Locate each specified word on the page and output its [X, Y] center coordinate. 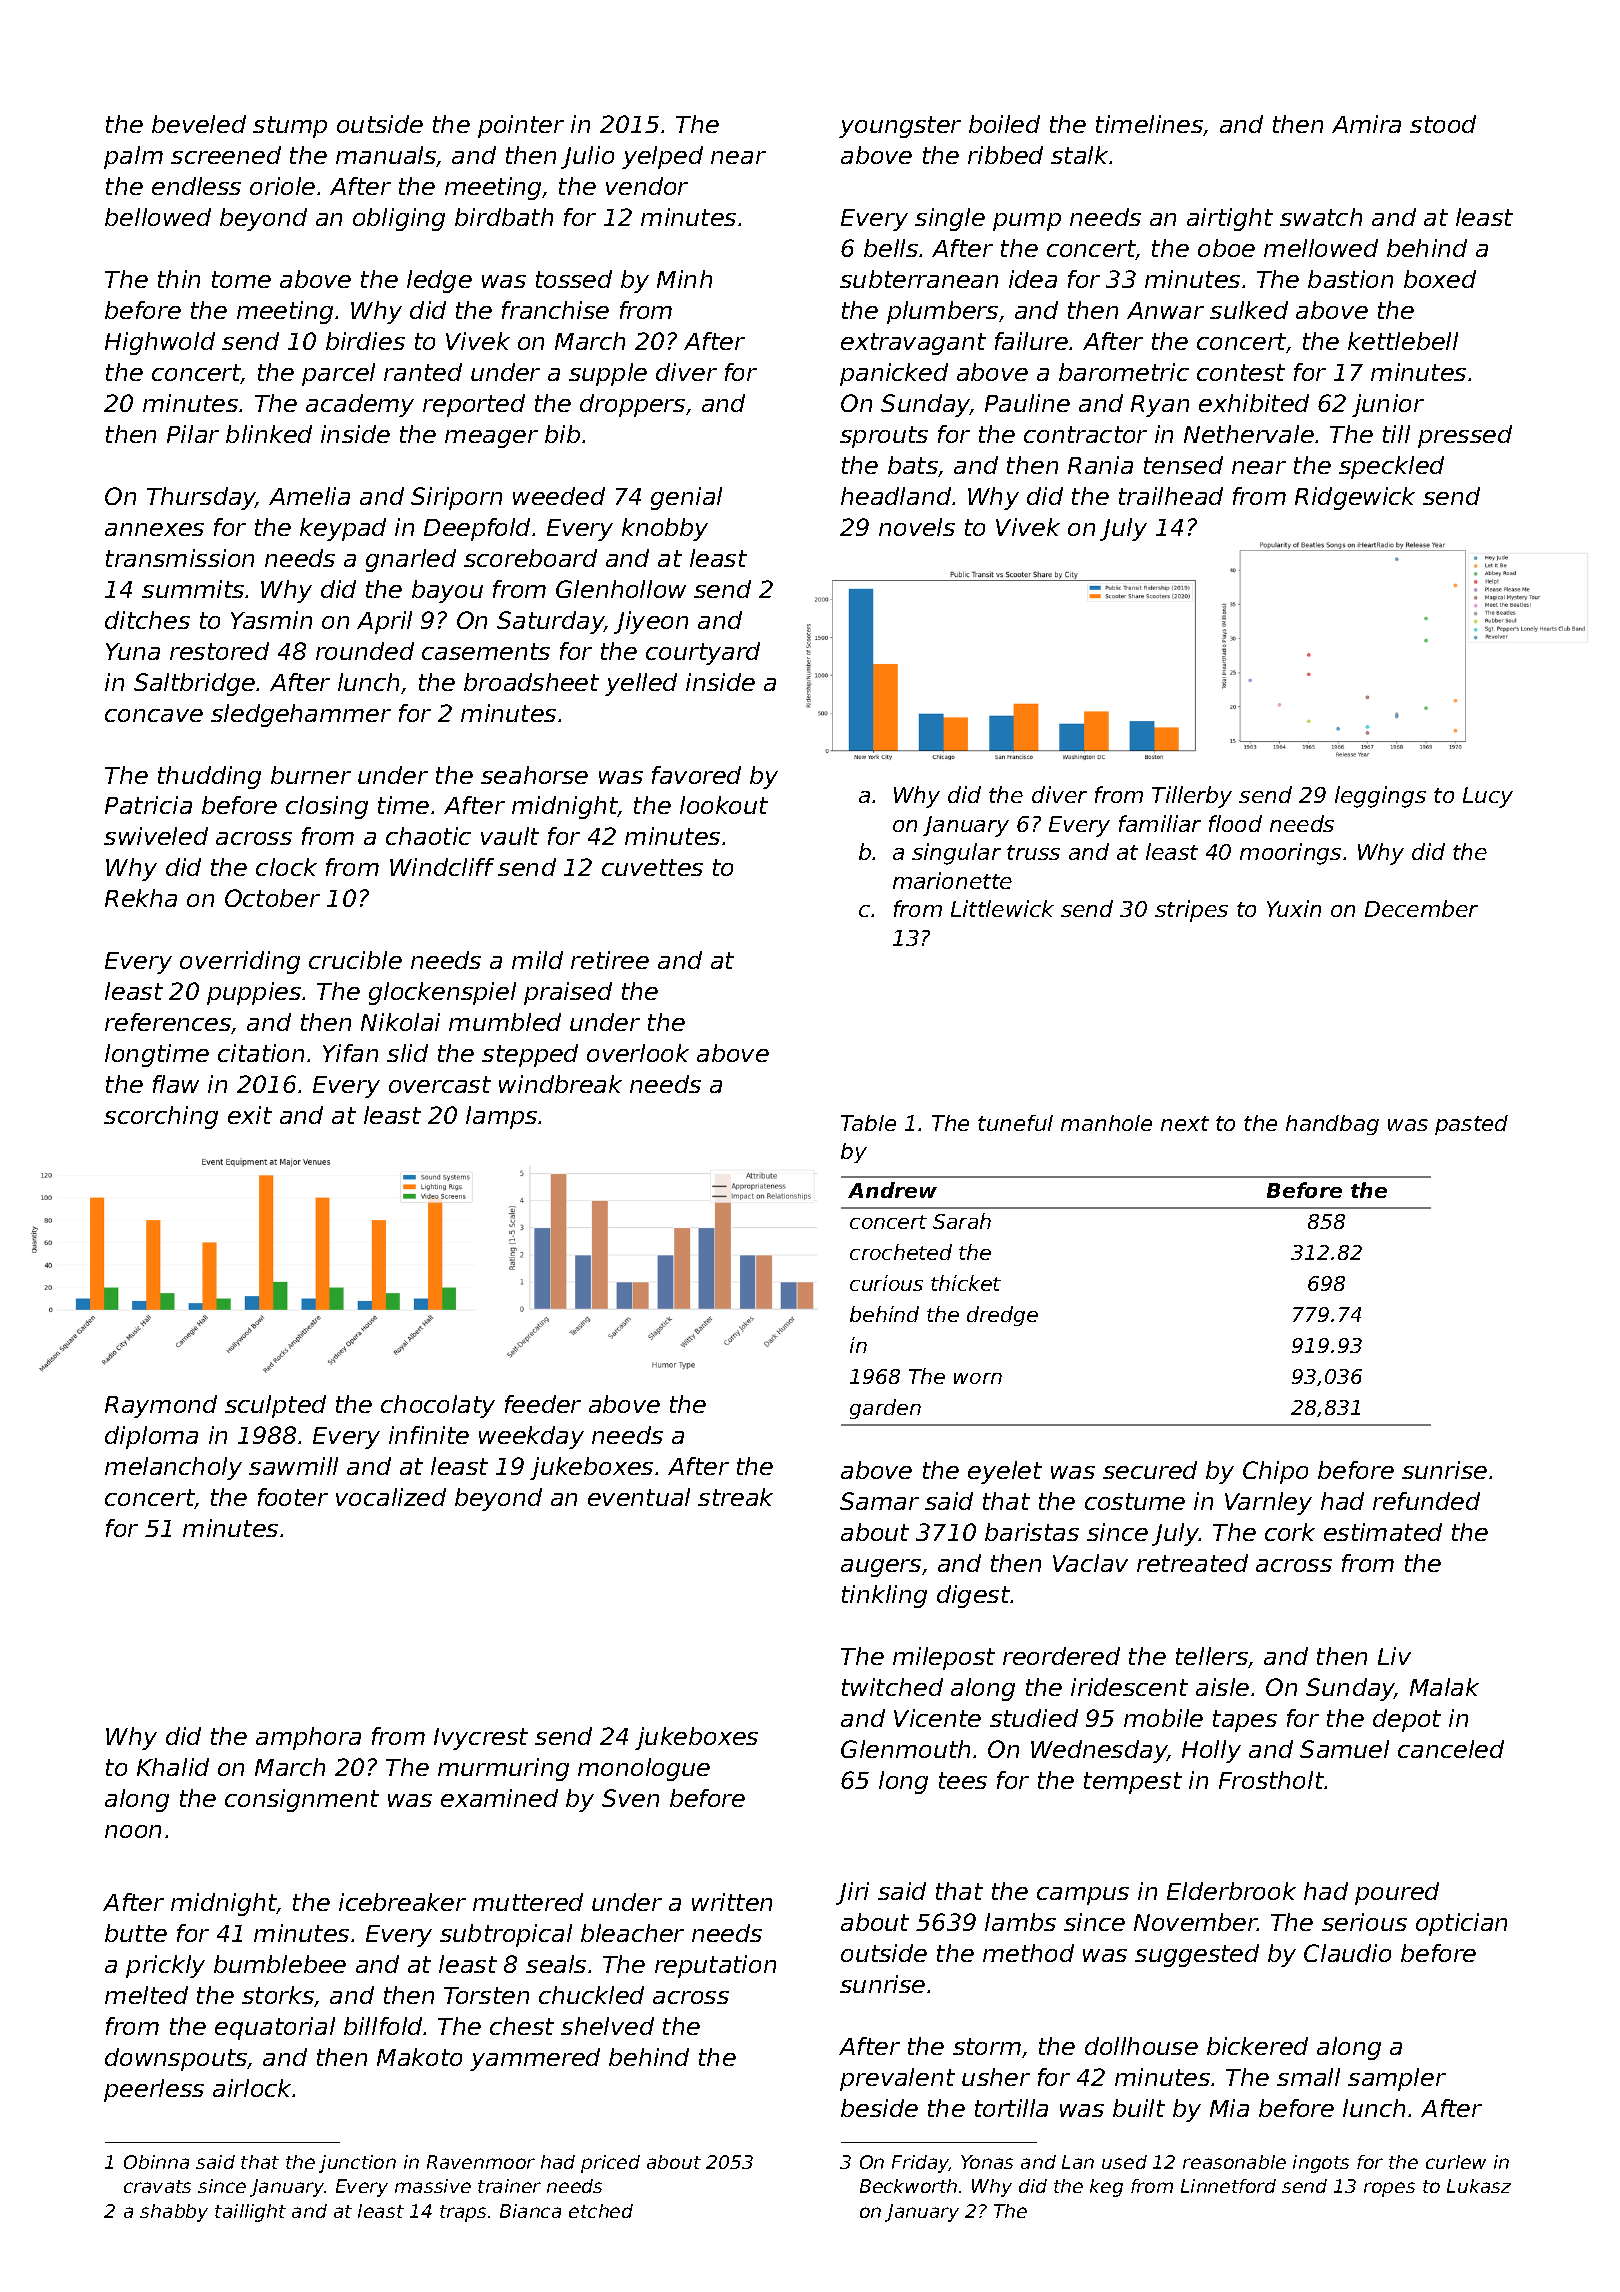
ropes [1389, 2189]
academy [360, 405]
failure [1031, 341]
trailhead [1171, 496]
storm [987, 2046]
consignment [302, 1800]
